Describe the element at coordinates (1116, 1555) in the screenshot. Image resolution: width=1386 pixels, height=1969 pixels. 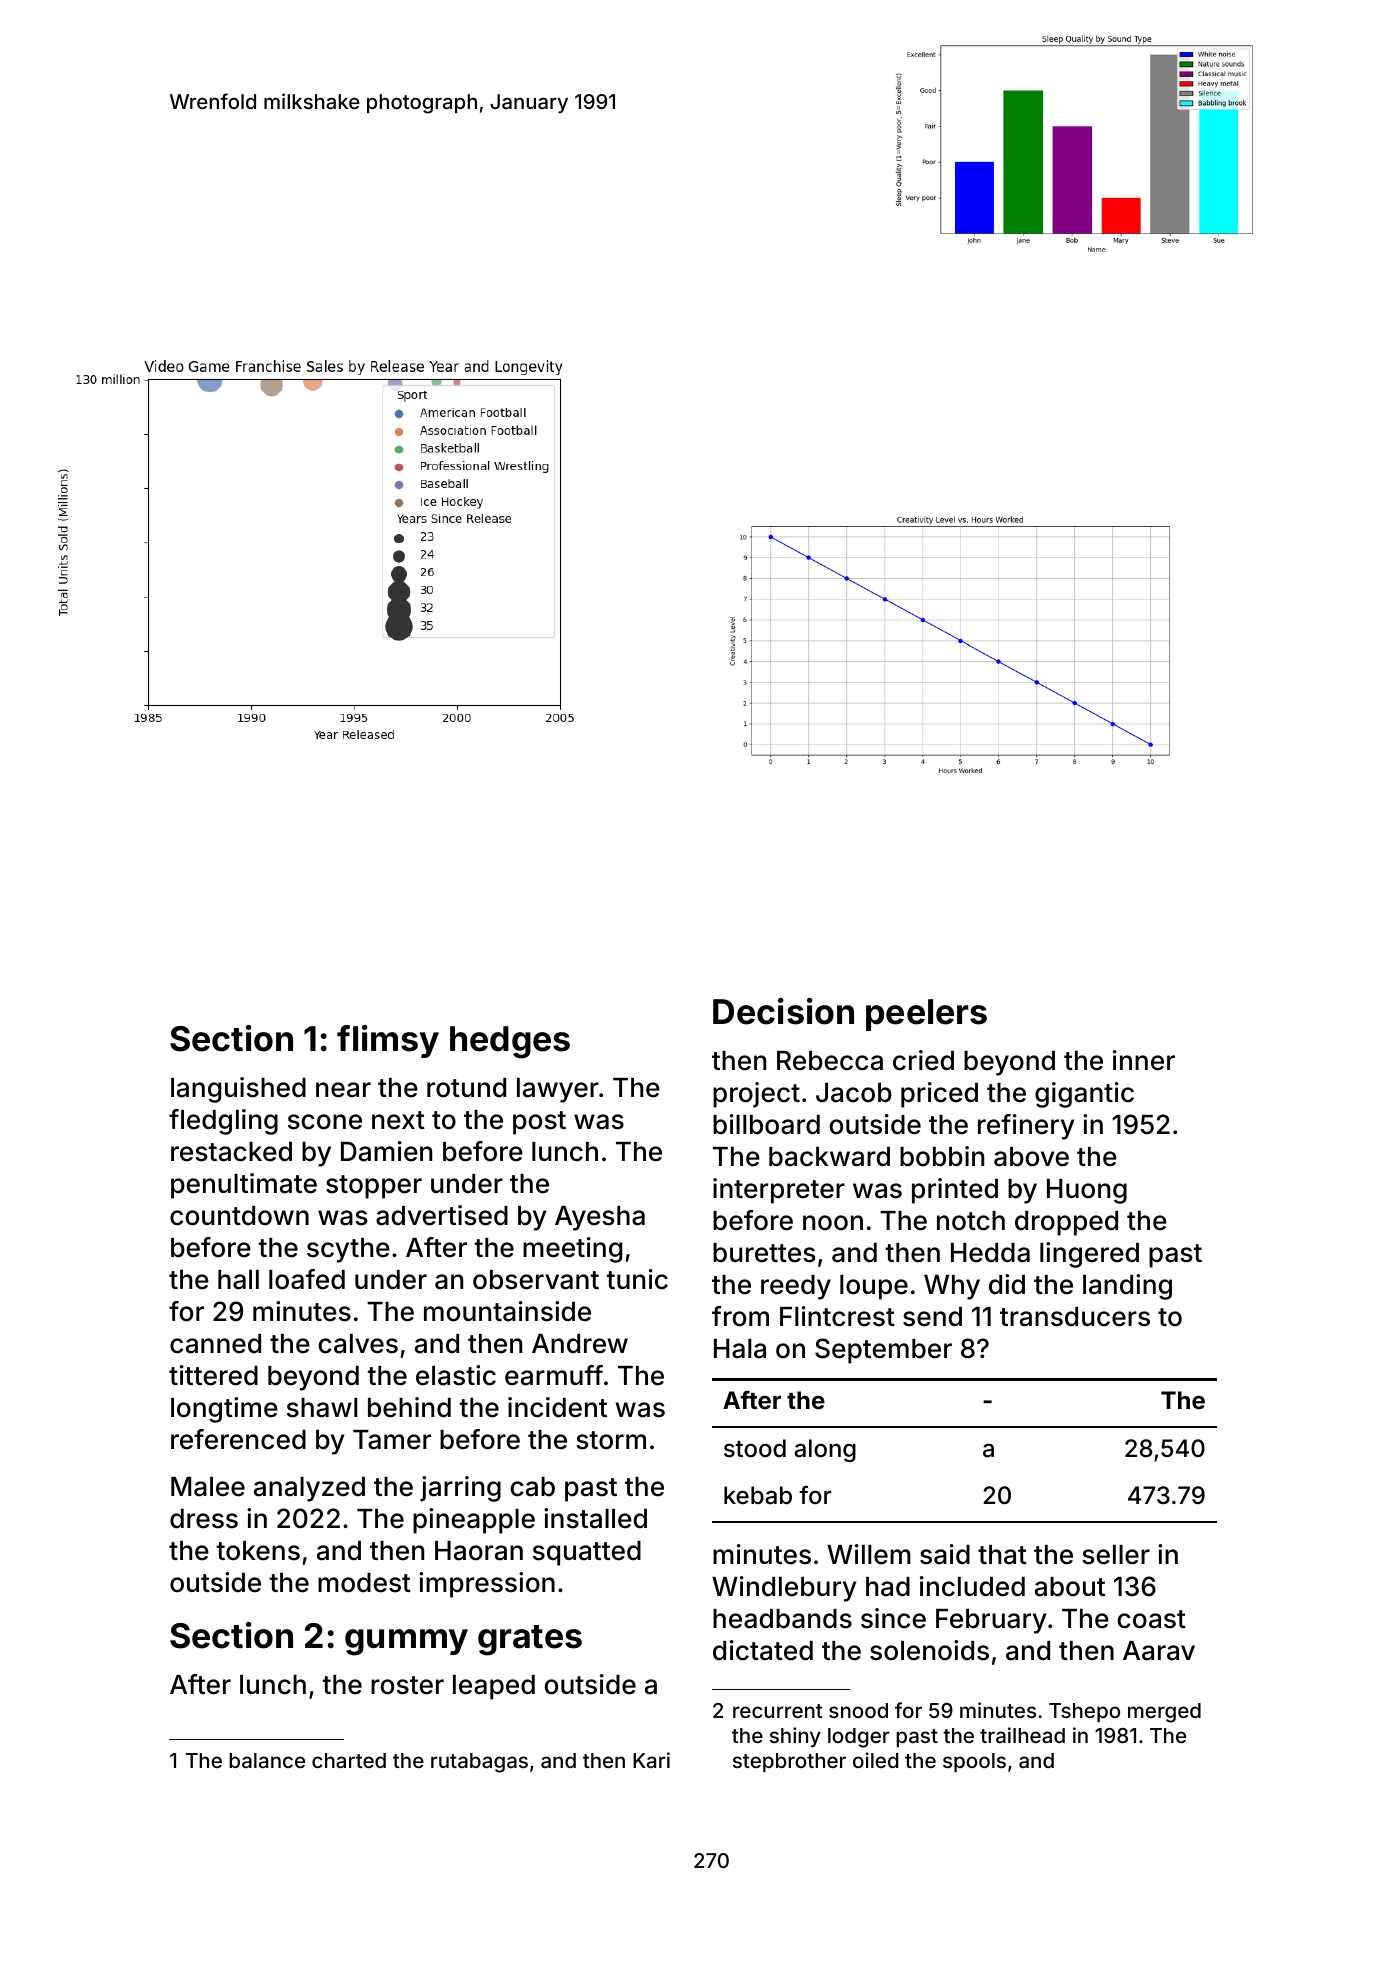
I see `seller` at that location.
